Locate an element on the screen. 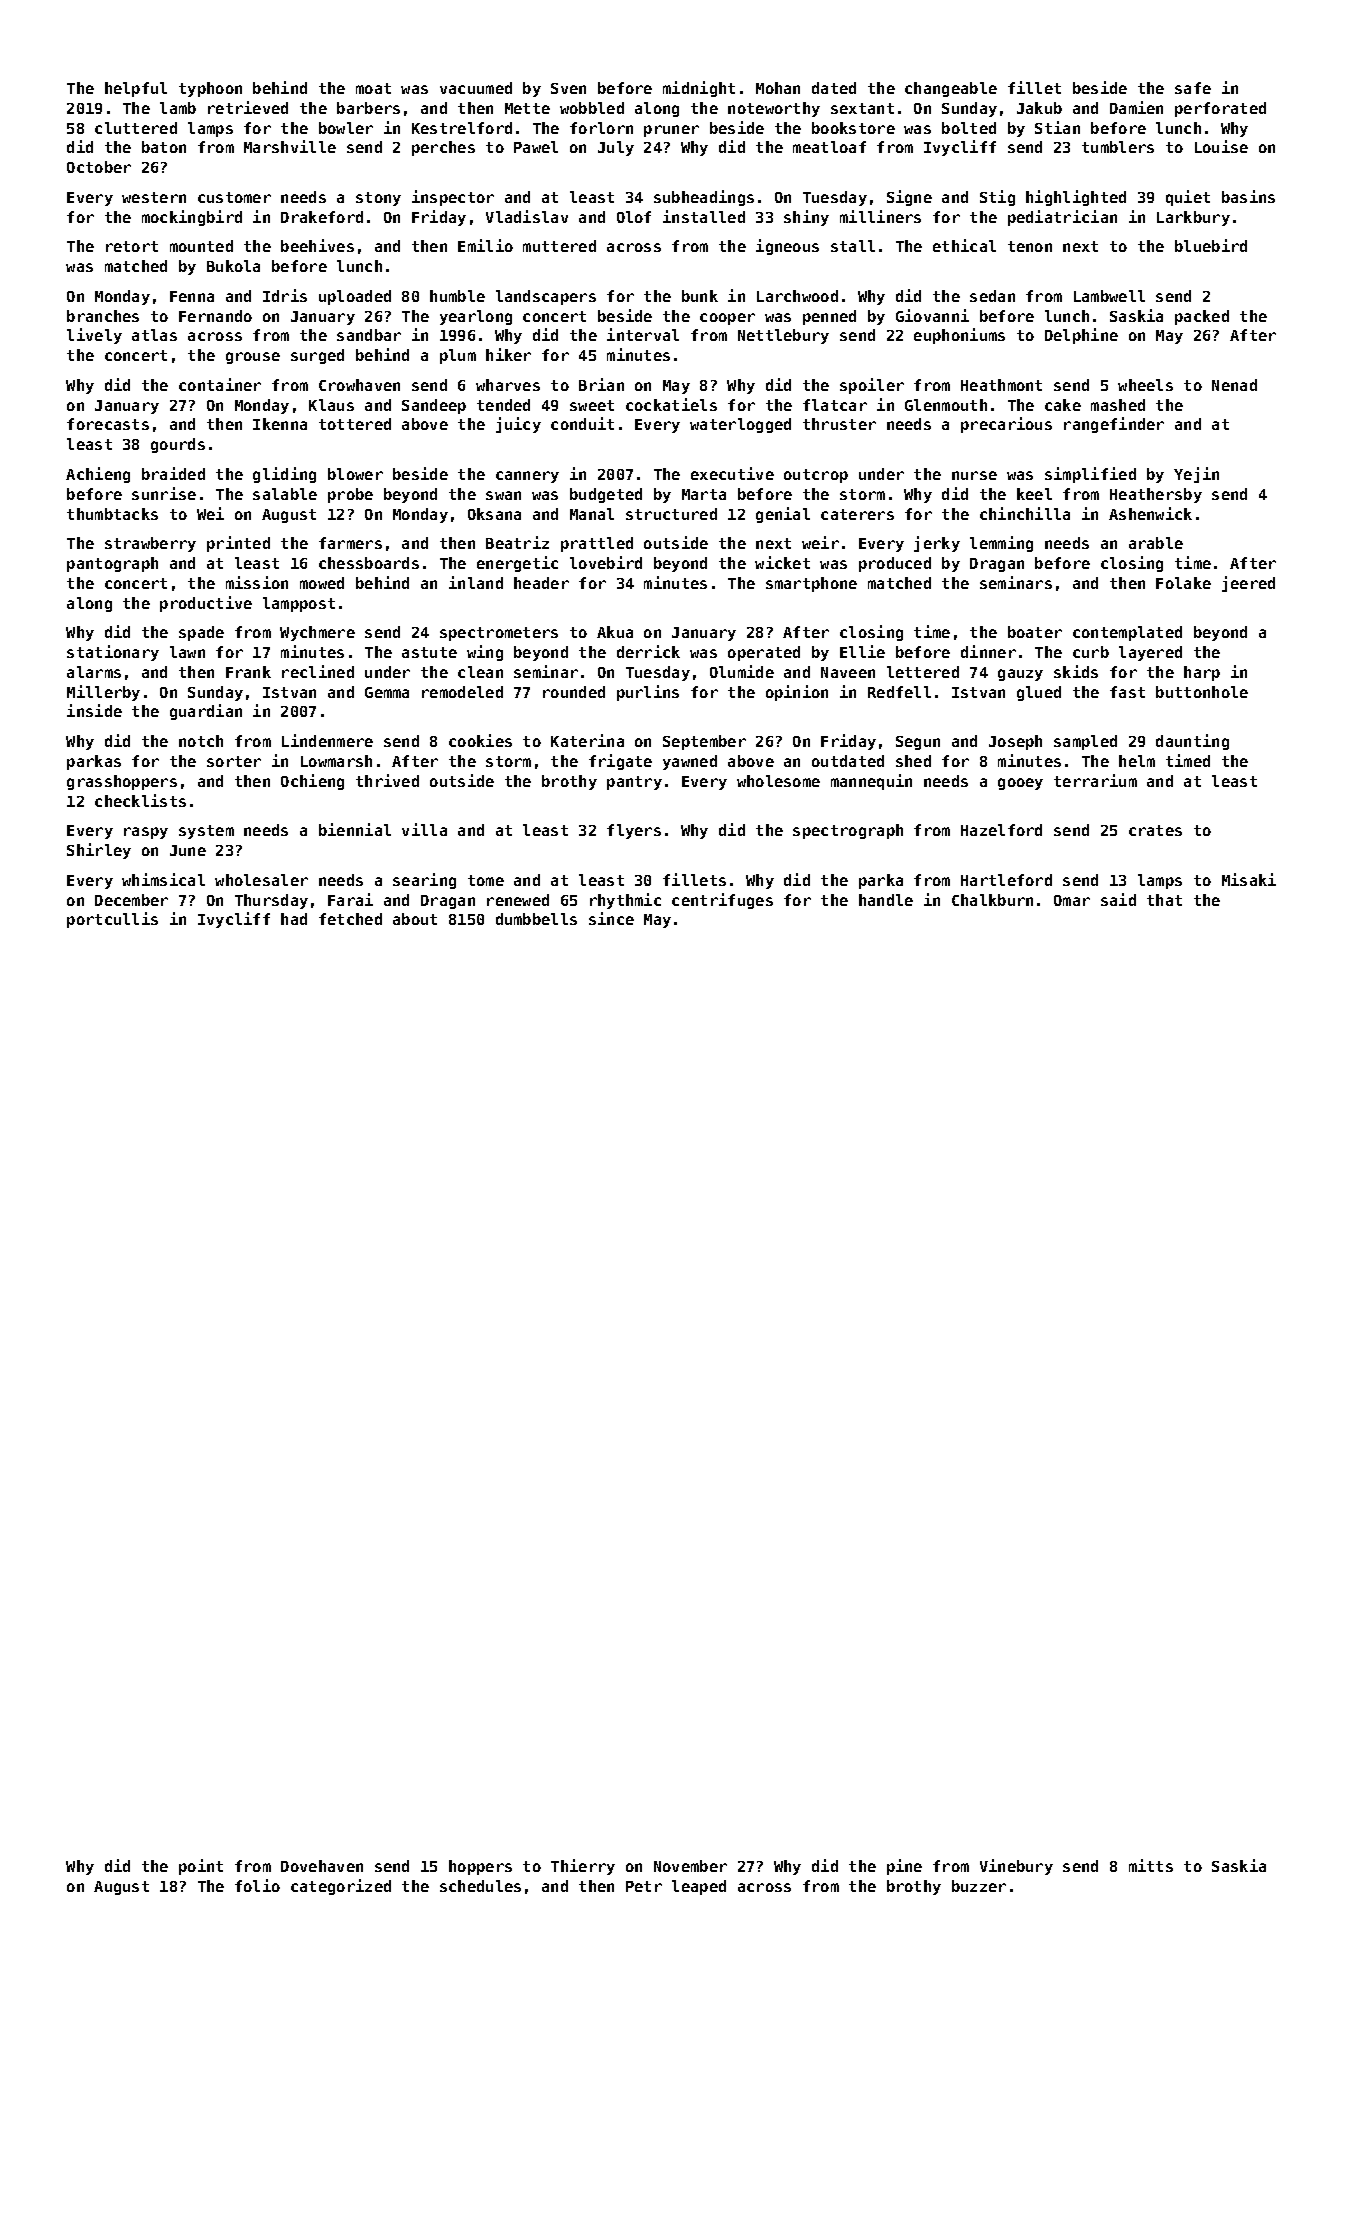 The width and height of the screenshot is (1352, 2227). centrifuges is located at coordinates (722, 901).
